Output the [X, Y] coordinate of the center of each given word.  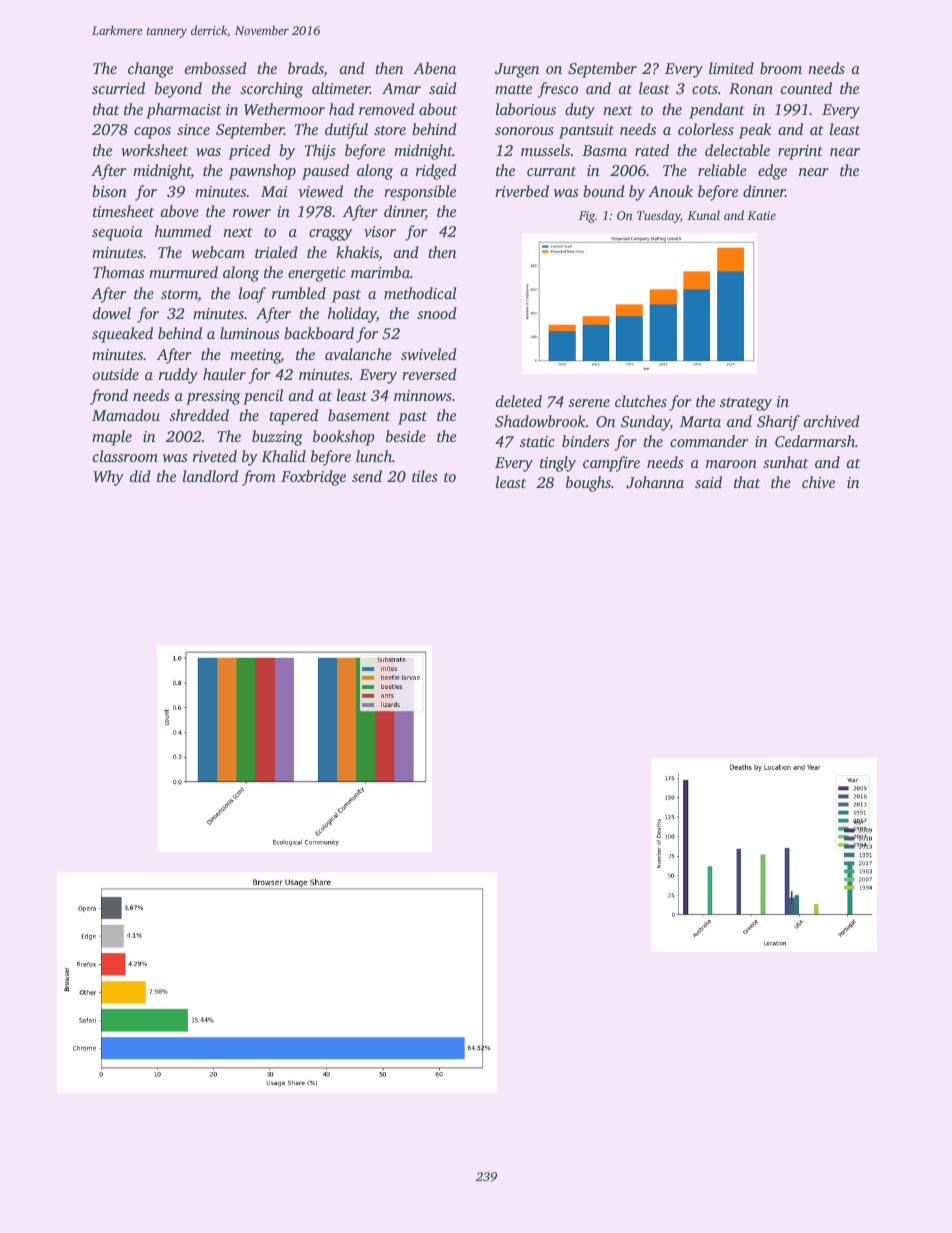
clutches [641, 401]
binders [585, 441]
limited [731, 68]
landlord [210, 476]
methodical [420, 293]
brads [306, 69]
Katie [761, 215]
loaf [252, 295]
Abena [434, 68]
